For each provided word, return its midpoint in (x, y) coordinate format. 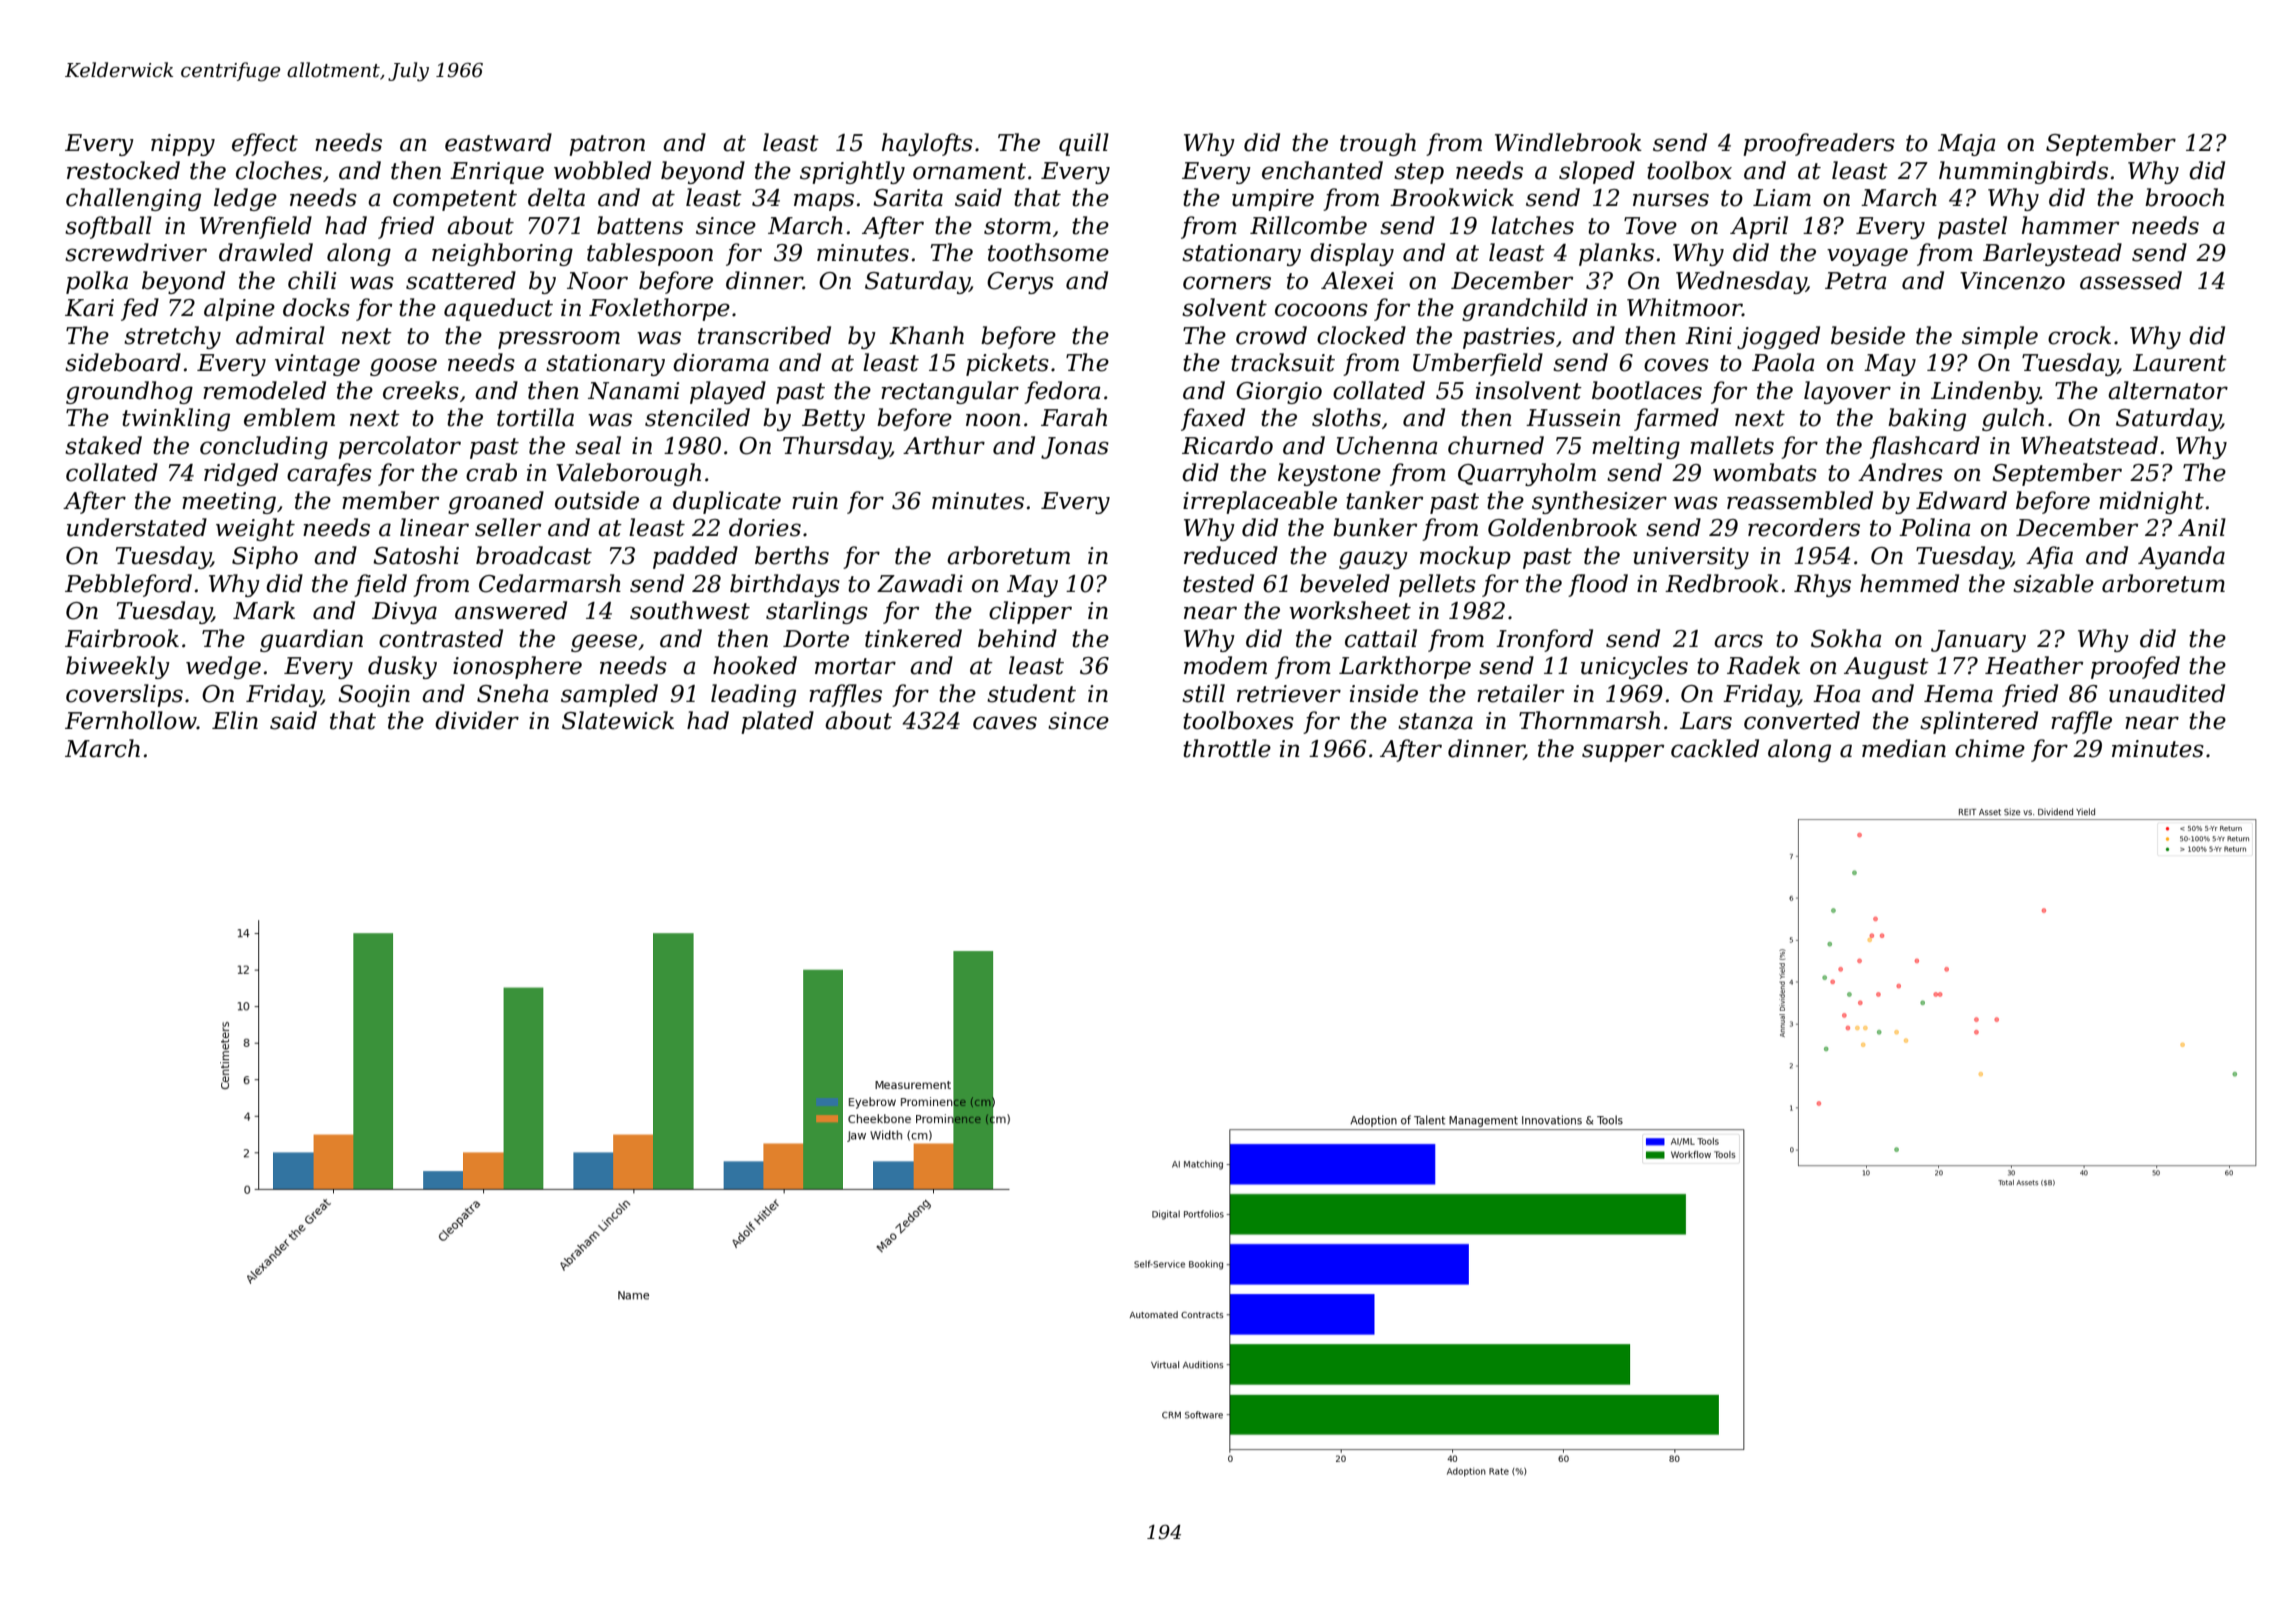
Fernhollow (131, 720)
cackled (1715, 748)
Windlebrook (1568, 142)
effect (265, 144)
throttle (1227, 748)
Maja (1967, 145)
